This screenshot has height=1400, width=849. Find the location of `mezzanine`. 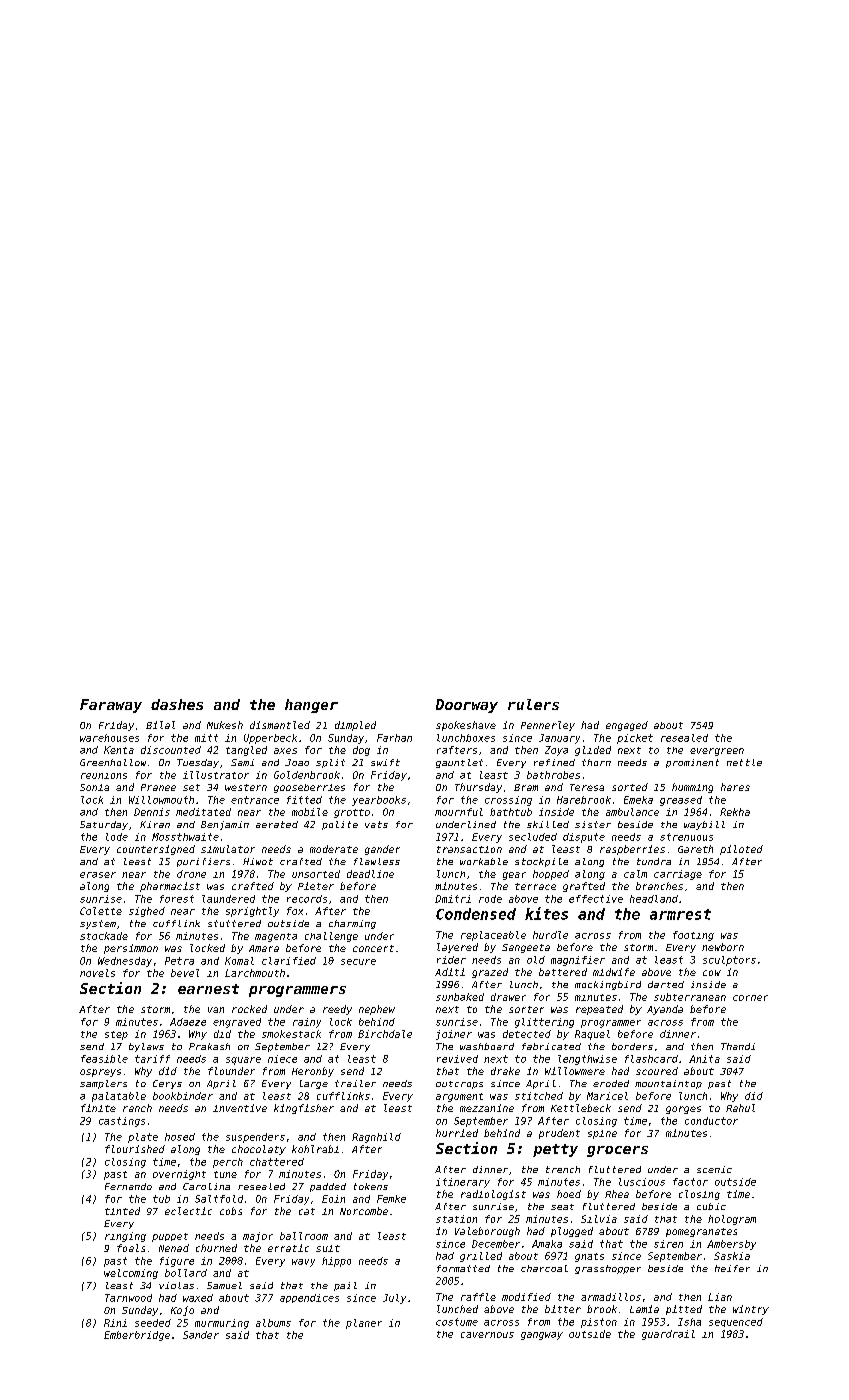

mezzanine is located at coordinates (487, 1108).
